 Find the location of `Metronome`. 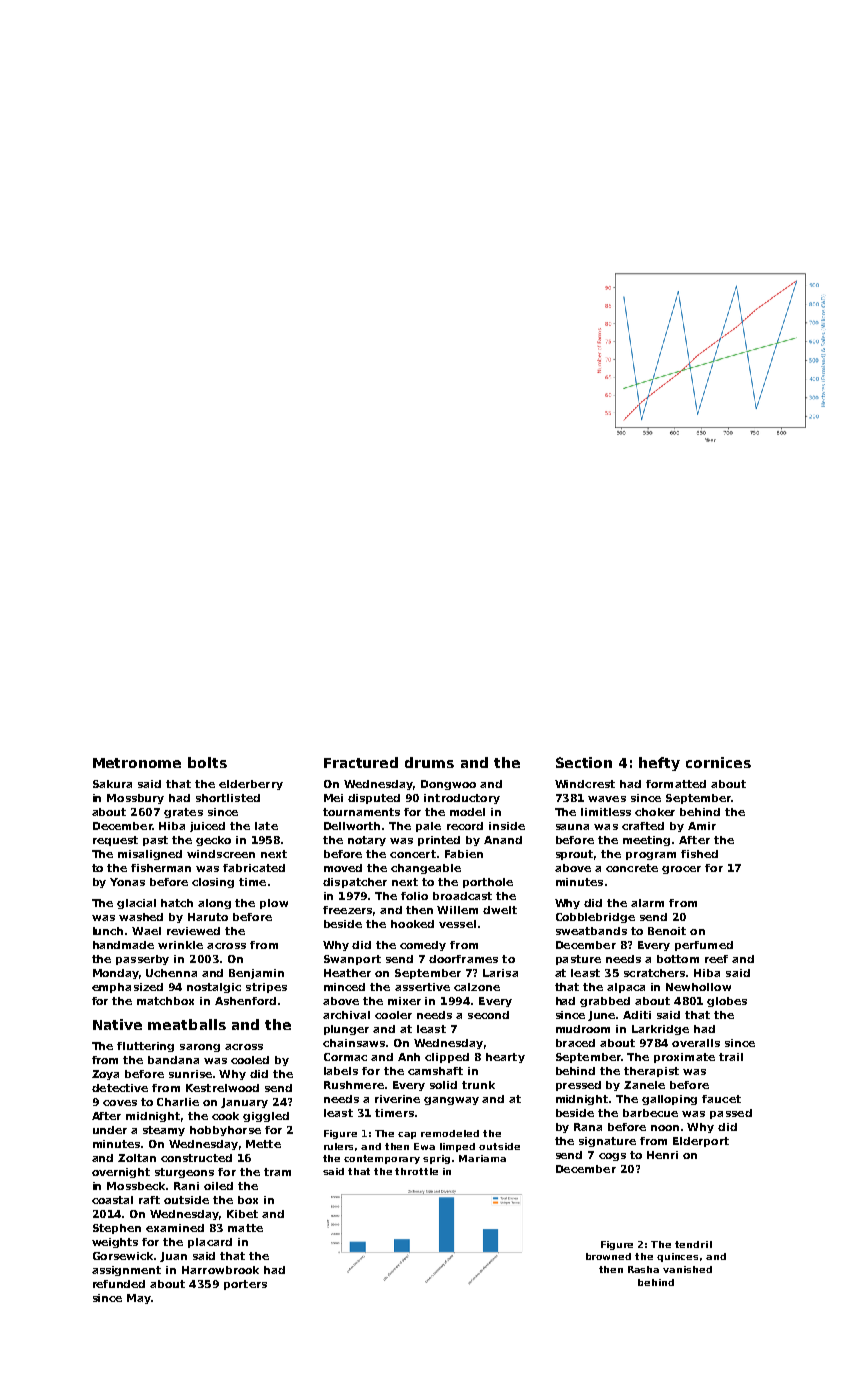

Metronome is located at coordinates (137, 763).
